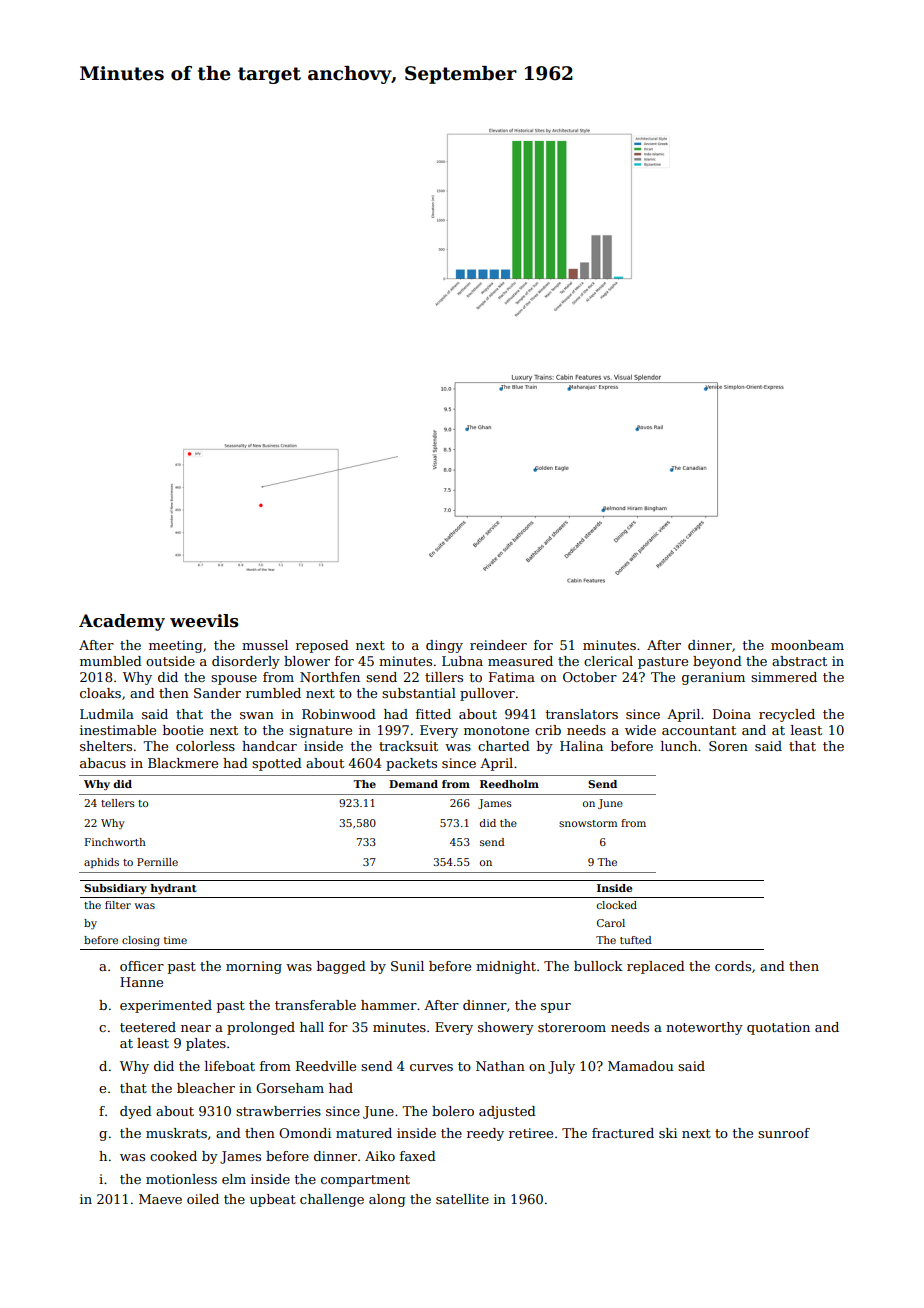 The height and width of the screenshot is (1308, 924). What do you see at coordinates (588, 823) in the screenshot?
I see `snowstorm` at bounding box center [588, 823].
